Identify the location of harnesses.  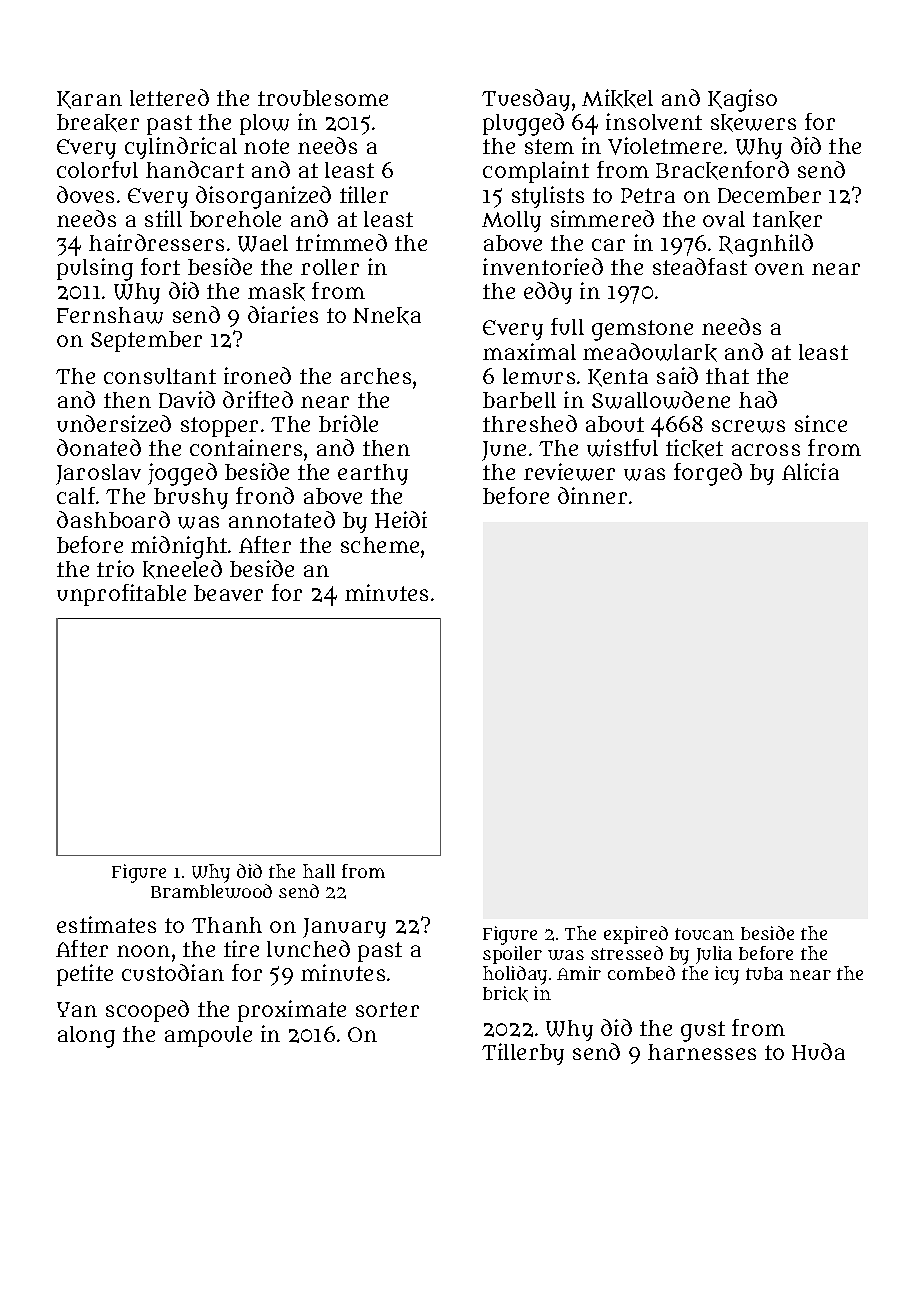
(702, 1052).
